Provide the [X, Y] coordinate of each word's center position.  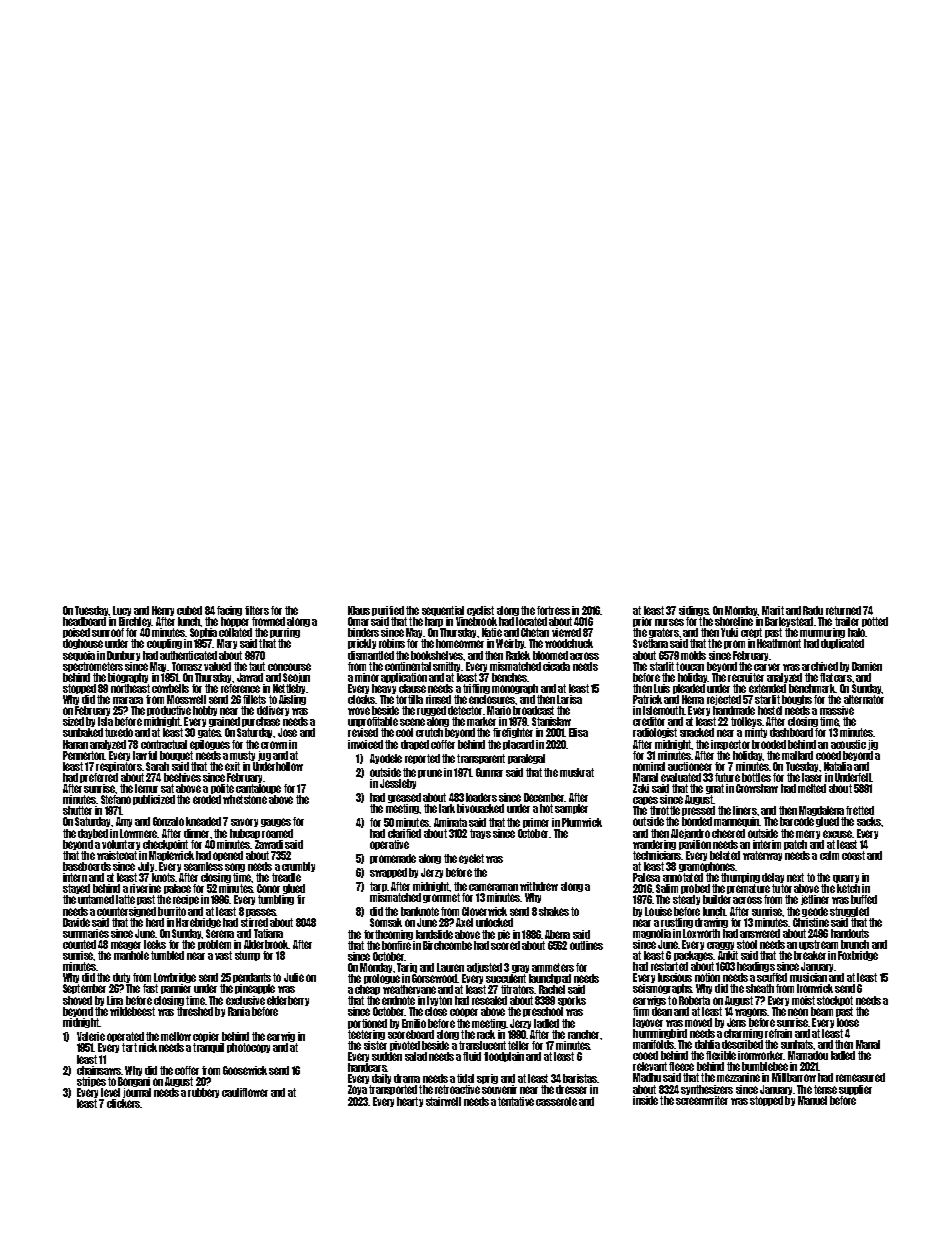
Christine [811, 922]
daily [381, 1079]
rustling [677, 923]
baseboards [87, 866]
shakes [554, 911]
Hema [693, 699]
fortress [553, 610]
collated [235, 632]
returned [843, 610]
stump [247, 956]
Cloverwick [484, 911]
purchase [262, 723]
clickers [123, 1103]
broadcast [533, 710]
